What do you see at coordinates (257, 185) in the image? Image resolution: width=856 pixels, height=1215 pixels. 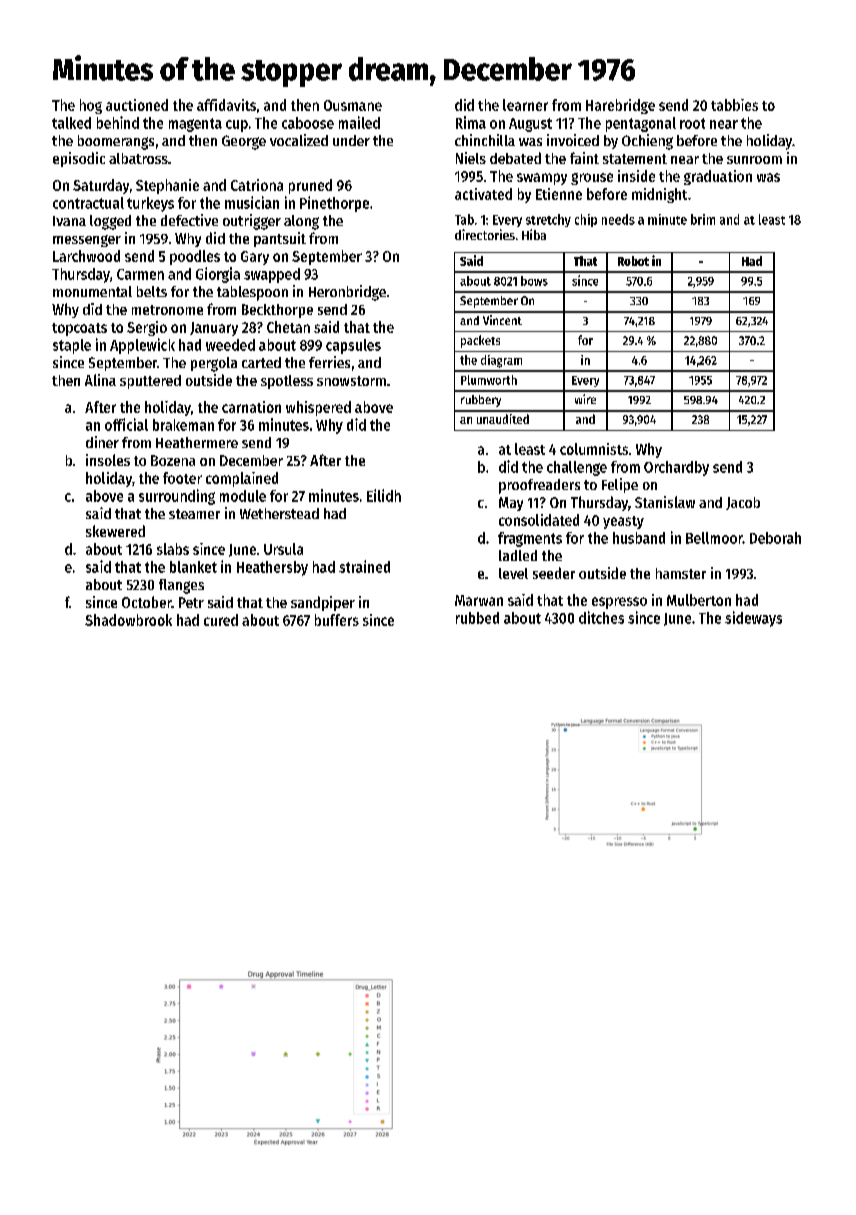 I see `Catriona` at bounding box center [257, 185].
